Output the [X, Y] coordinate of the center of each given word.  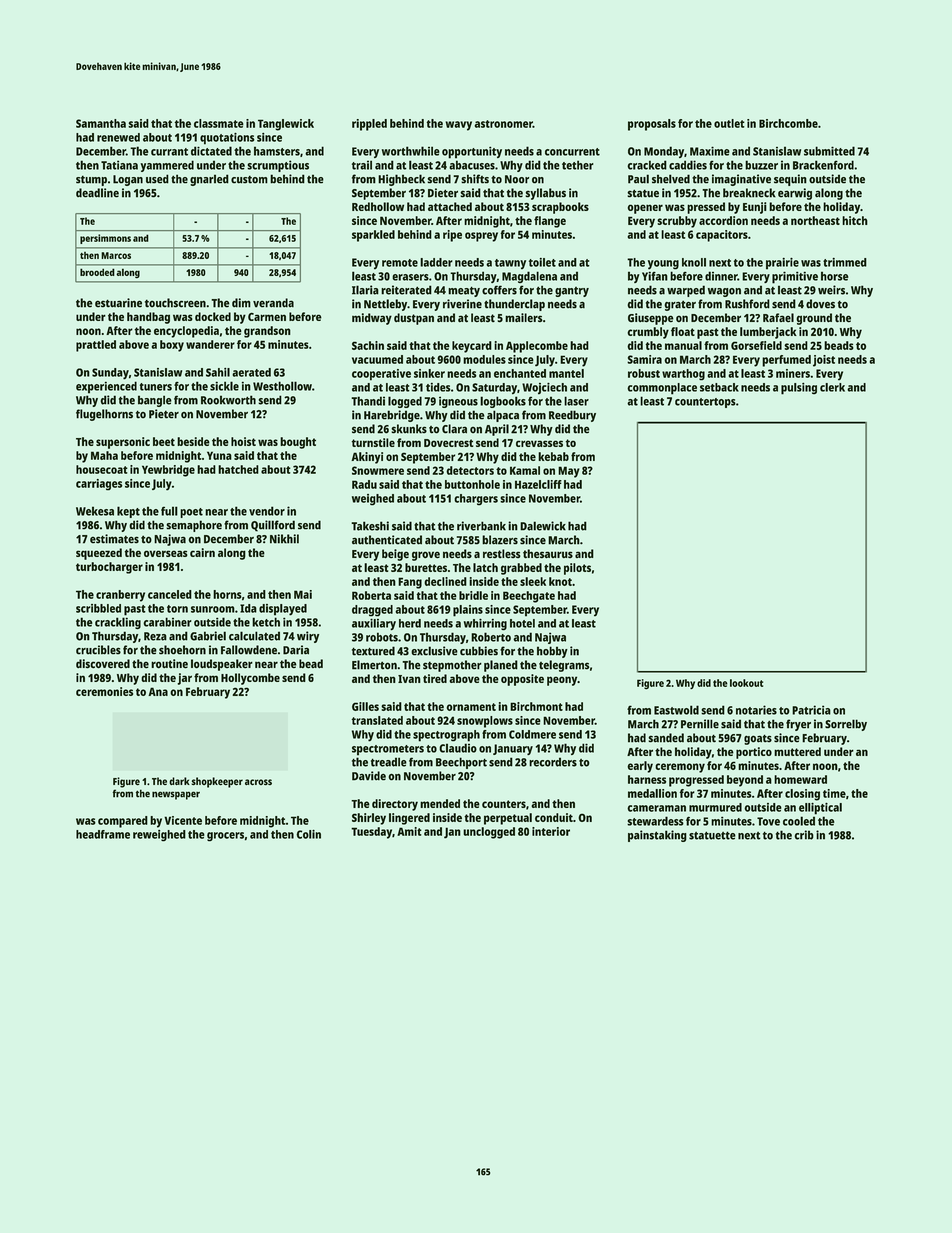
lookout [746, 683]
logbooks [503, 402]
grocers [225, 837]
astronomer [504, 124]
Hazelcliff [538, 484]
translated [377, 720]
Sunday [110, 374]
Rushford [747, 304]
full [169, 511]
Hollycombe [250, 679]
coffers [499, 290]
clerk [832, 387]
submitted [829, 151]
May [569, 472]
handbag [148, 318]
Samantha [101, 123]
